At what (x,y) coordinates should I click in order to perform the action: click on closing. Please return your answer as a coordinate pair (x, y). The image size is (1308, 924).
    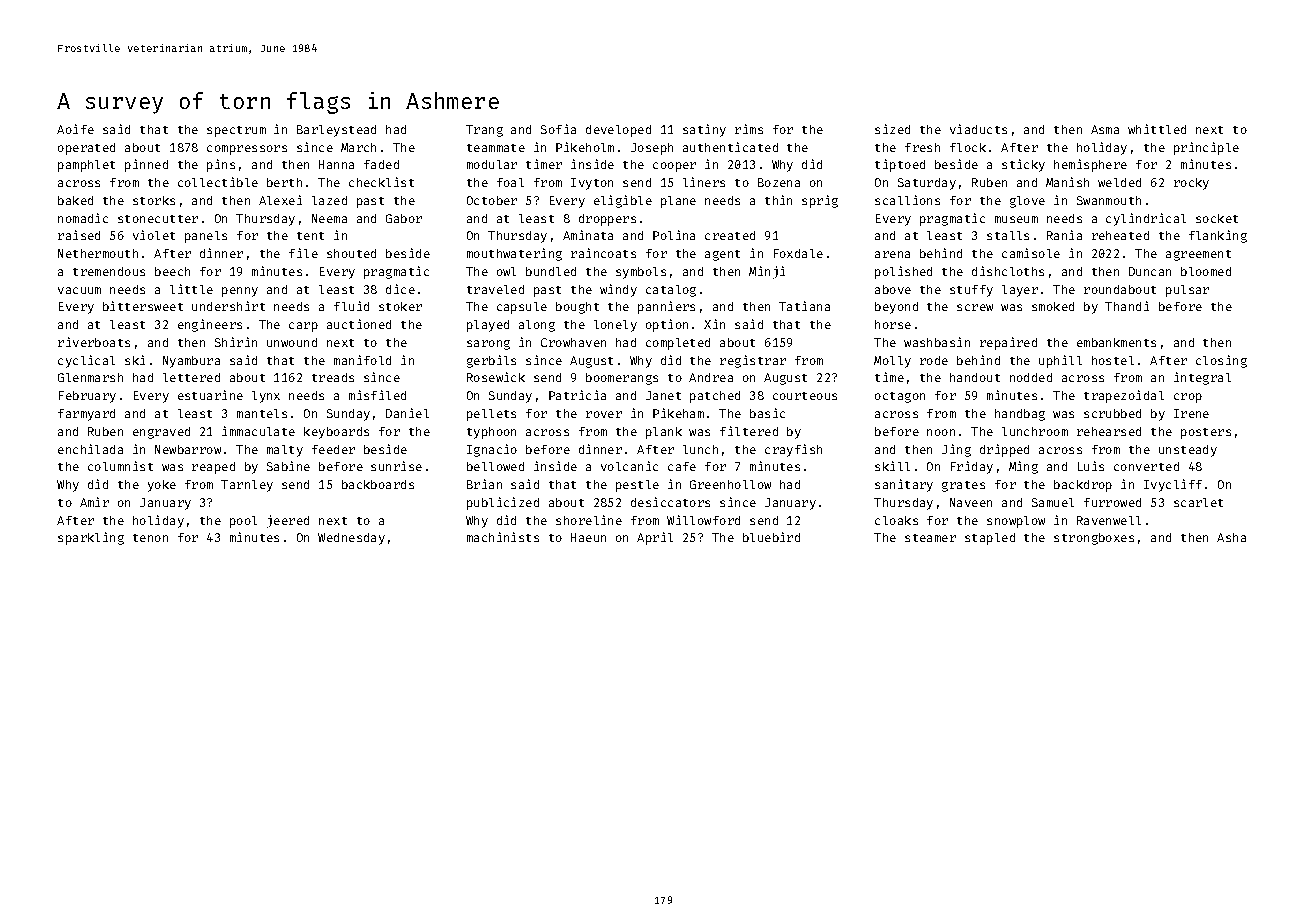
    Looking at the image, I should click on (1221, 361).
